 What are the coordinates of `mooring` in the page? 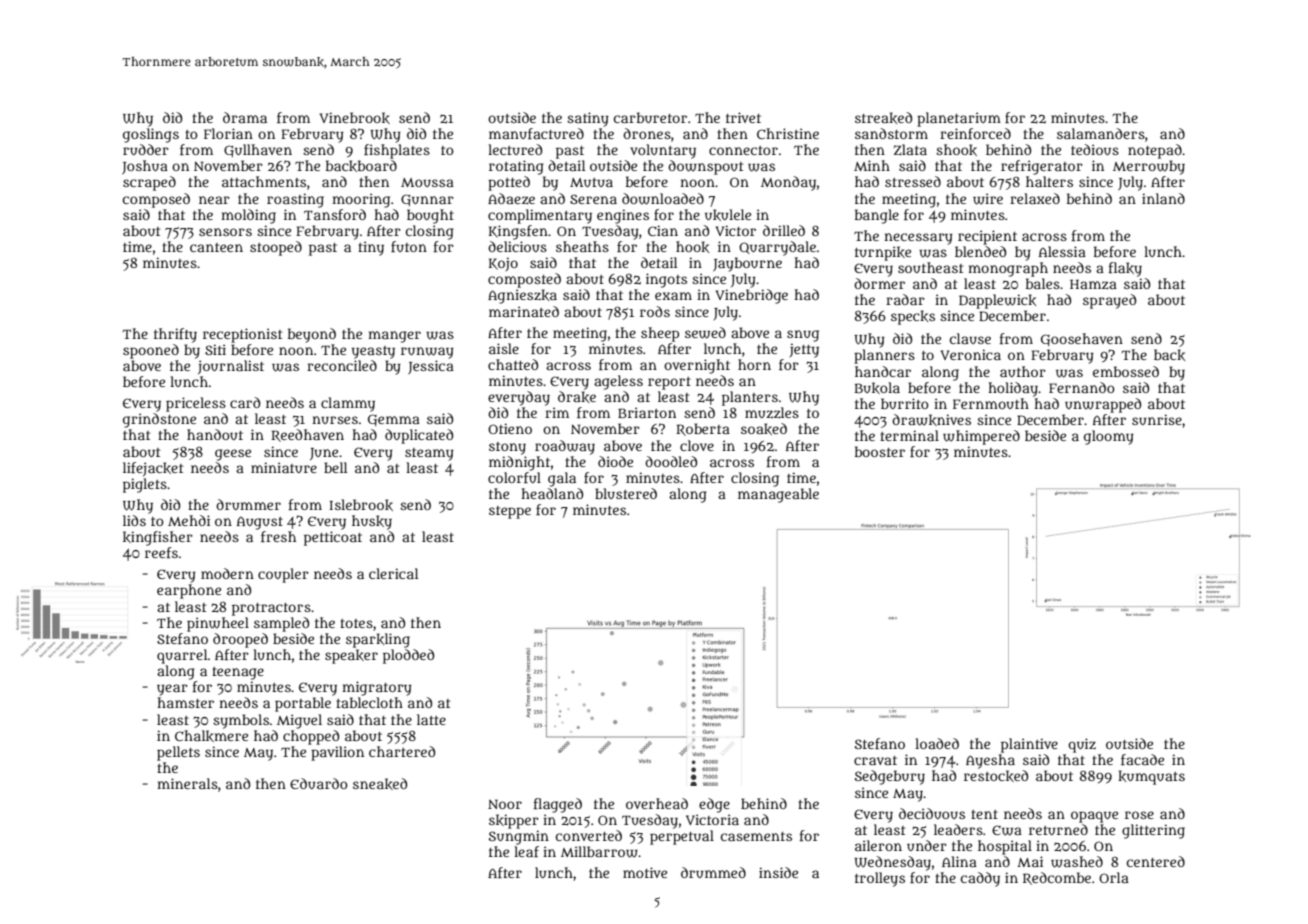 It's located at (361, 200).
